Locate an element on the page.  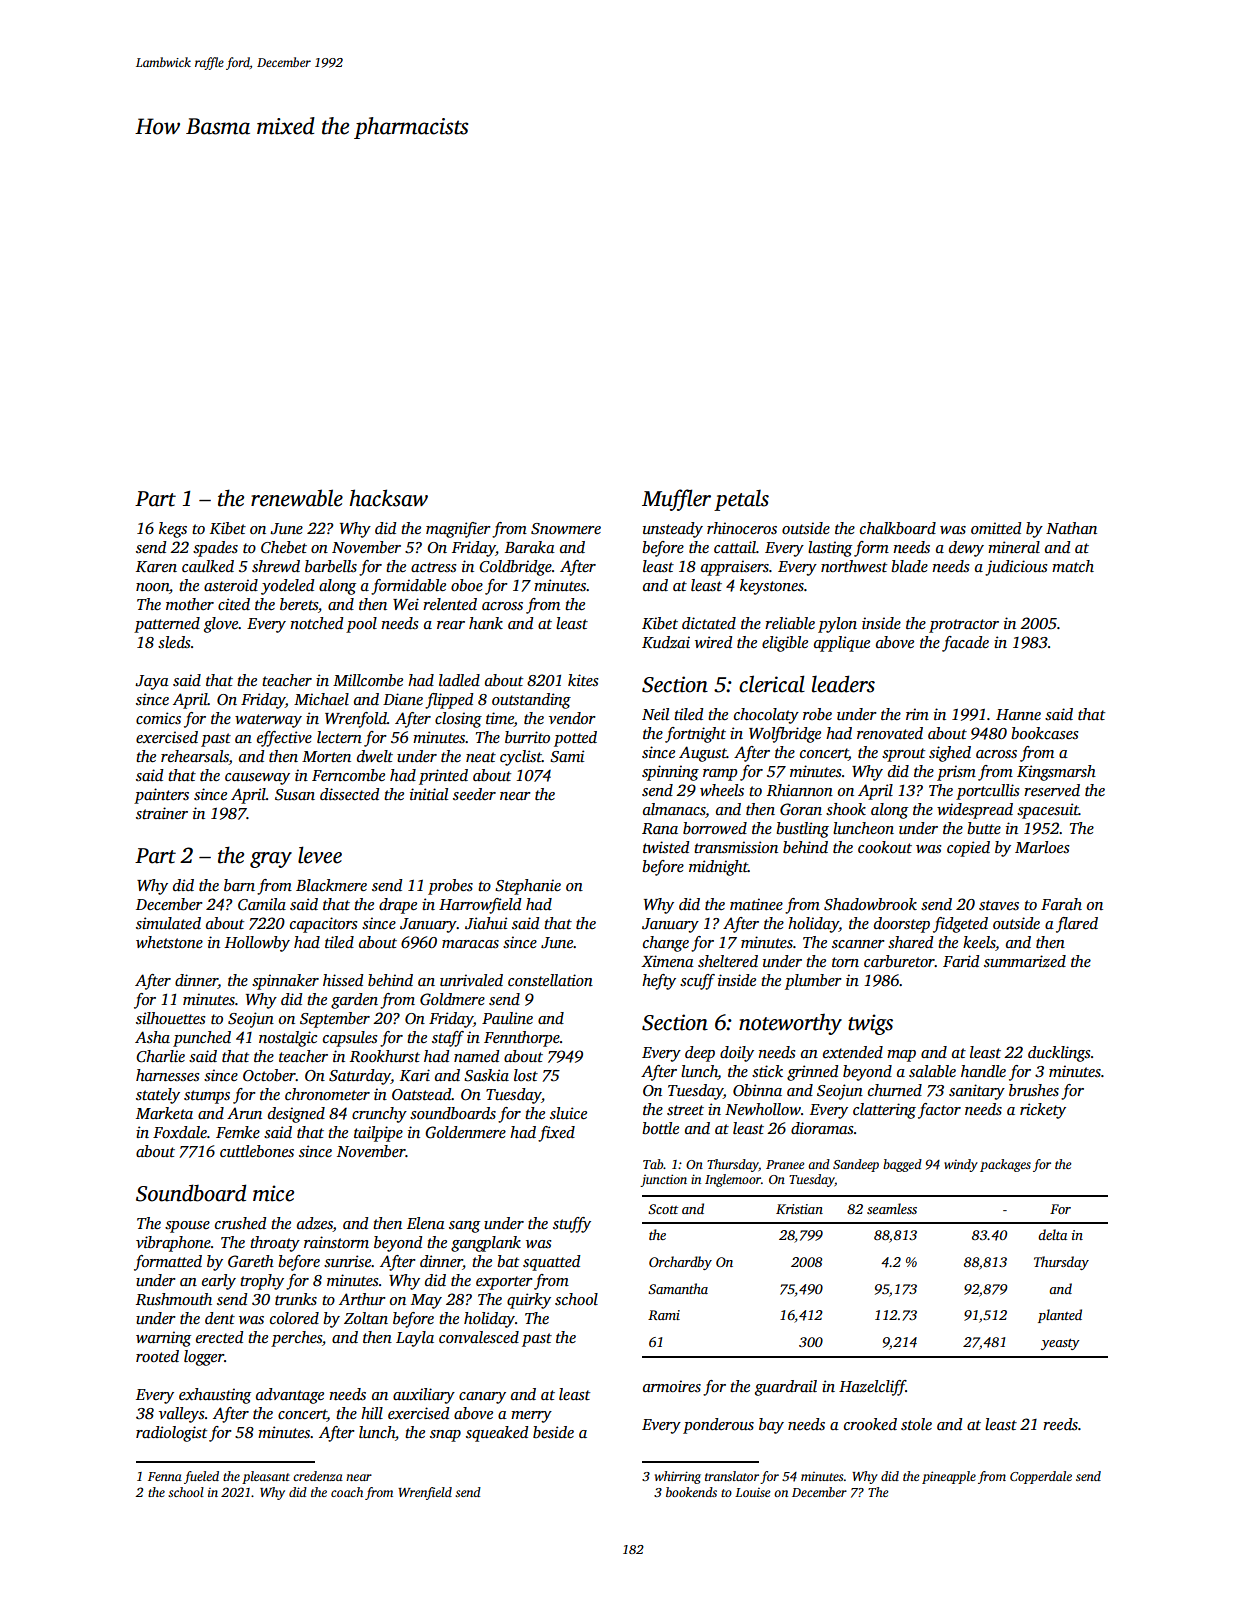
summarized is located at coordinates (1025, 961).
